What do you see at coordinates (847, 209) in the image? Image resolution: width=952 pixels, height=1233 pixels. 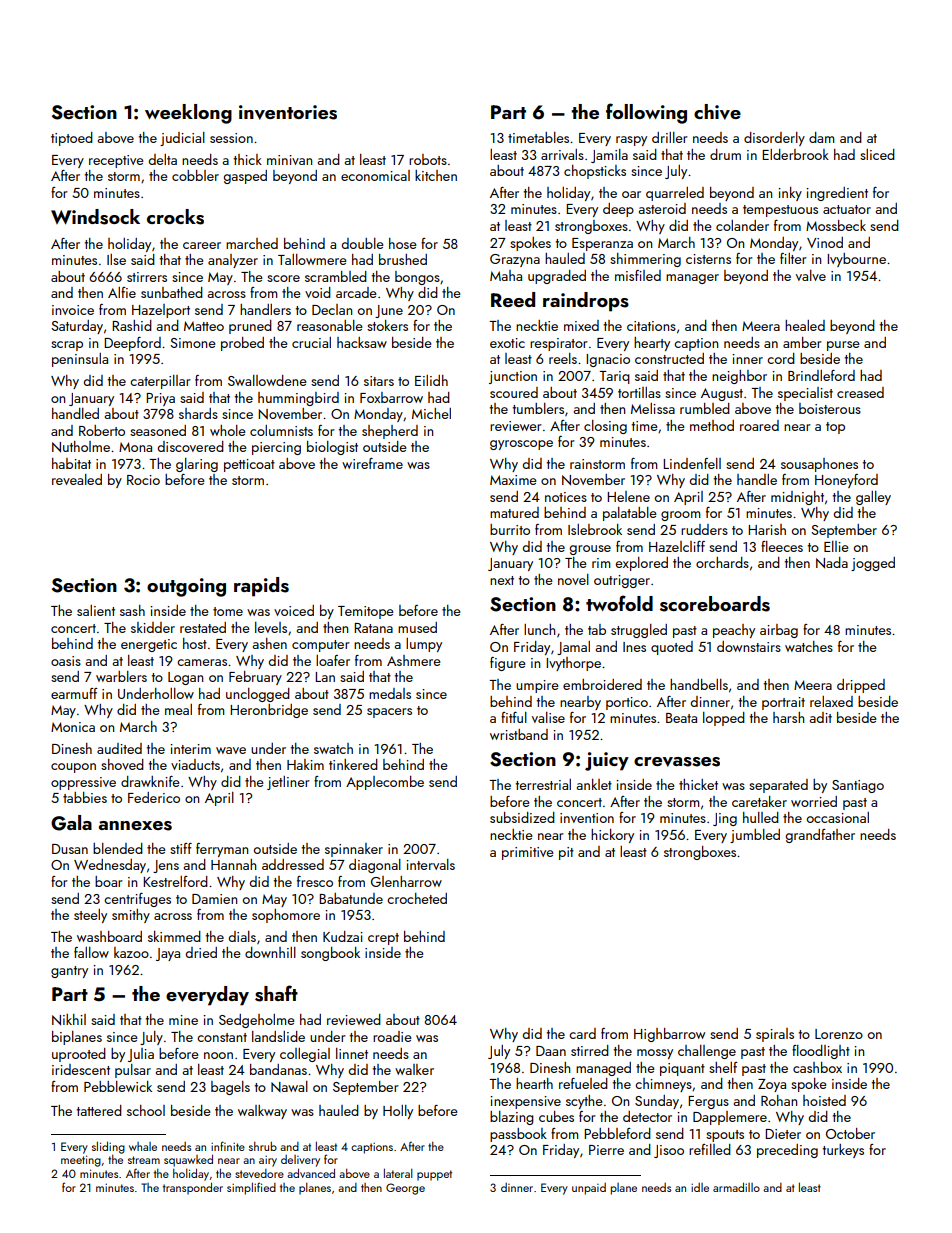 I see `actuator` at bounding box center [847, 209].
